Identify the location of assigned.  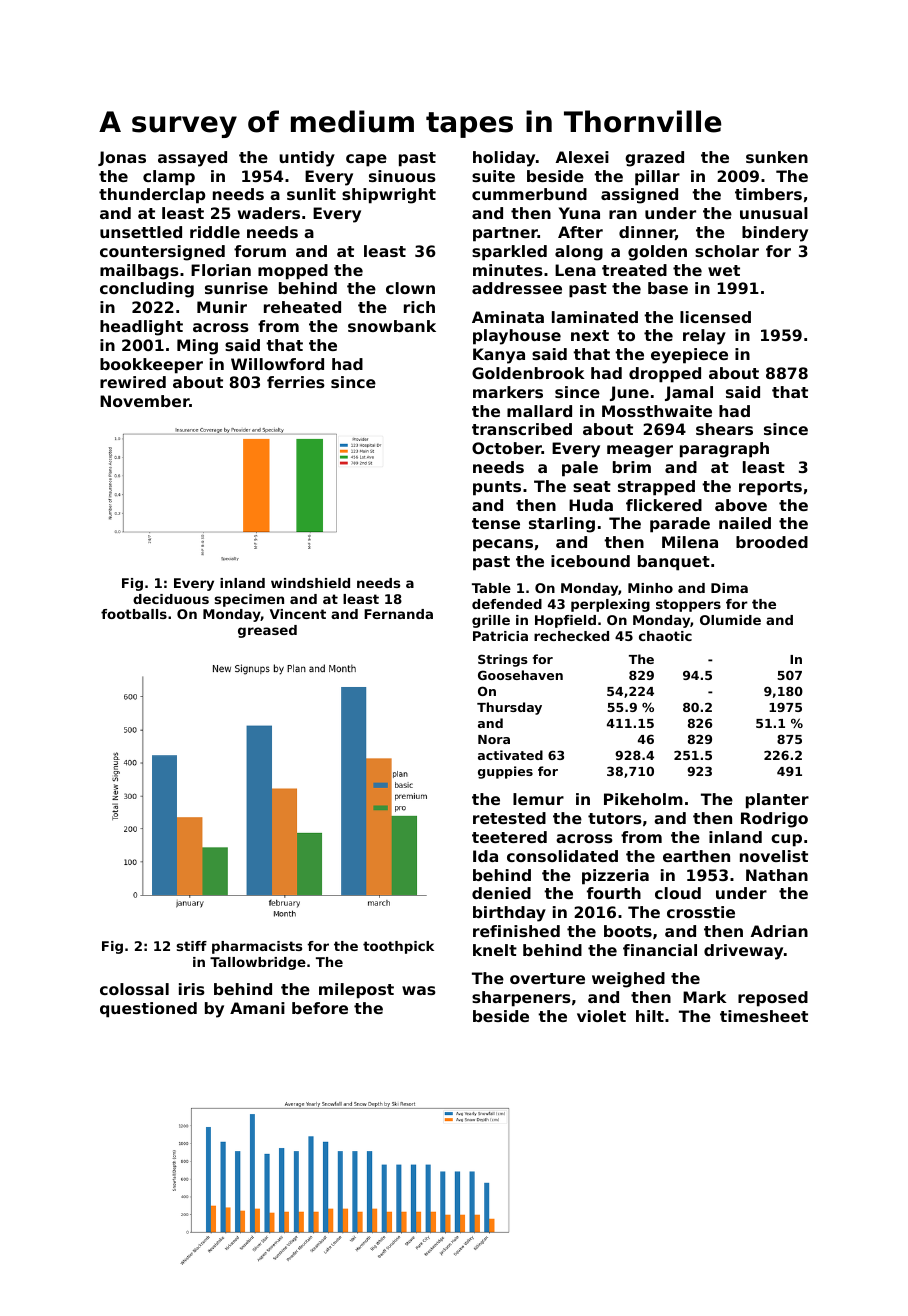
(639, 196).
